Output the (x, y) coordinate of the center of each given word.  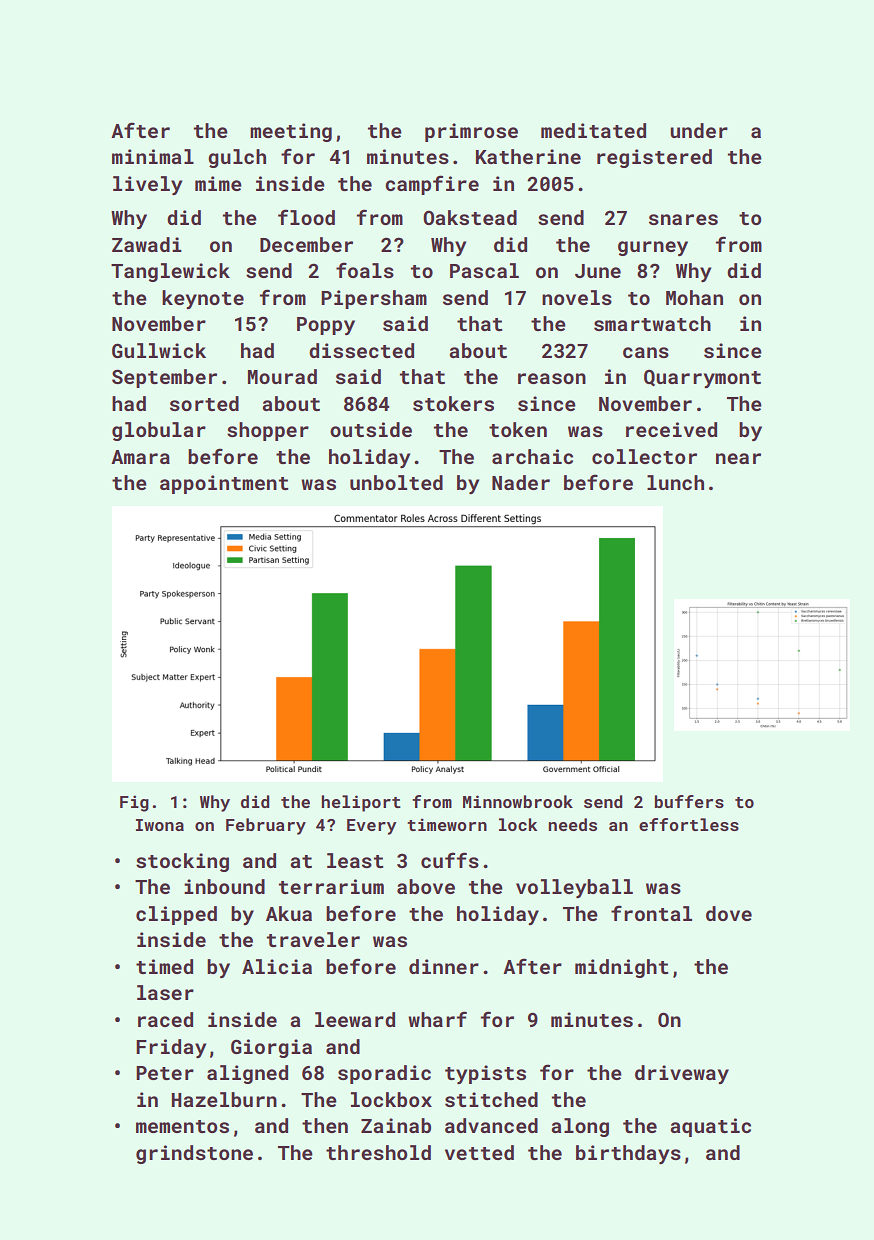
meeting (291, 132)
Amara (140, 457)
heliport (361, 803)
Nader (521, 482)
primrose (471, 132)
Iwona (160, 825)
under (699, 130)
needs (572, 824)
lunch (675, 482)
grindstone (194, 1154)
